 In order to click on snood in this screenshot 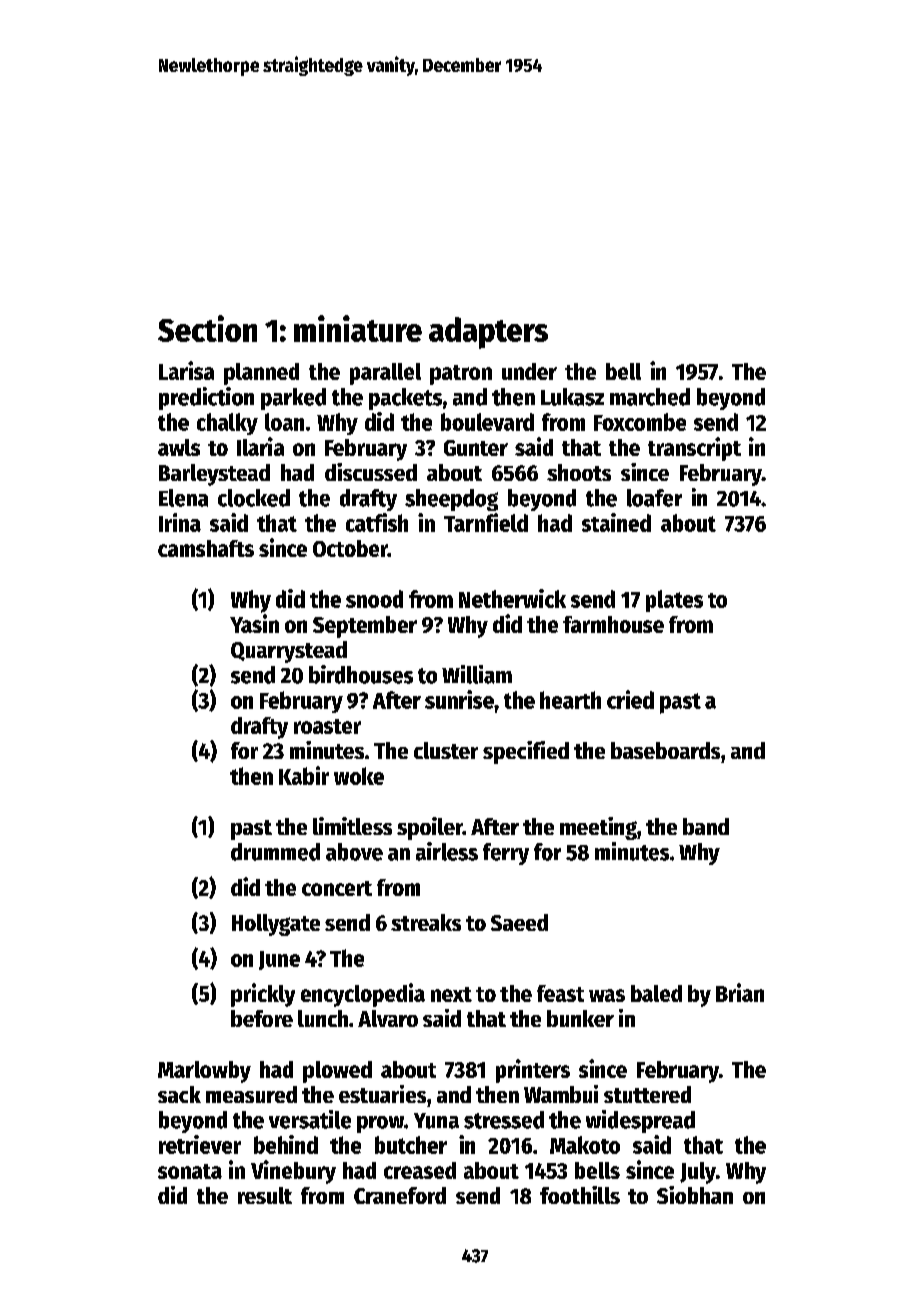, I will do `click(374, 599)`.
